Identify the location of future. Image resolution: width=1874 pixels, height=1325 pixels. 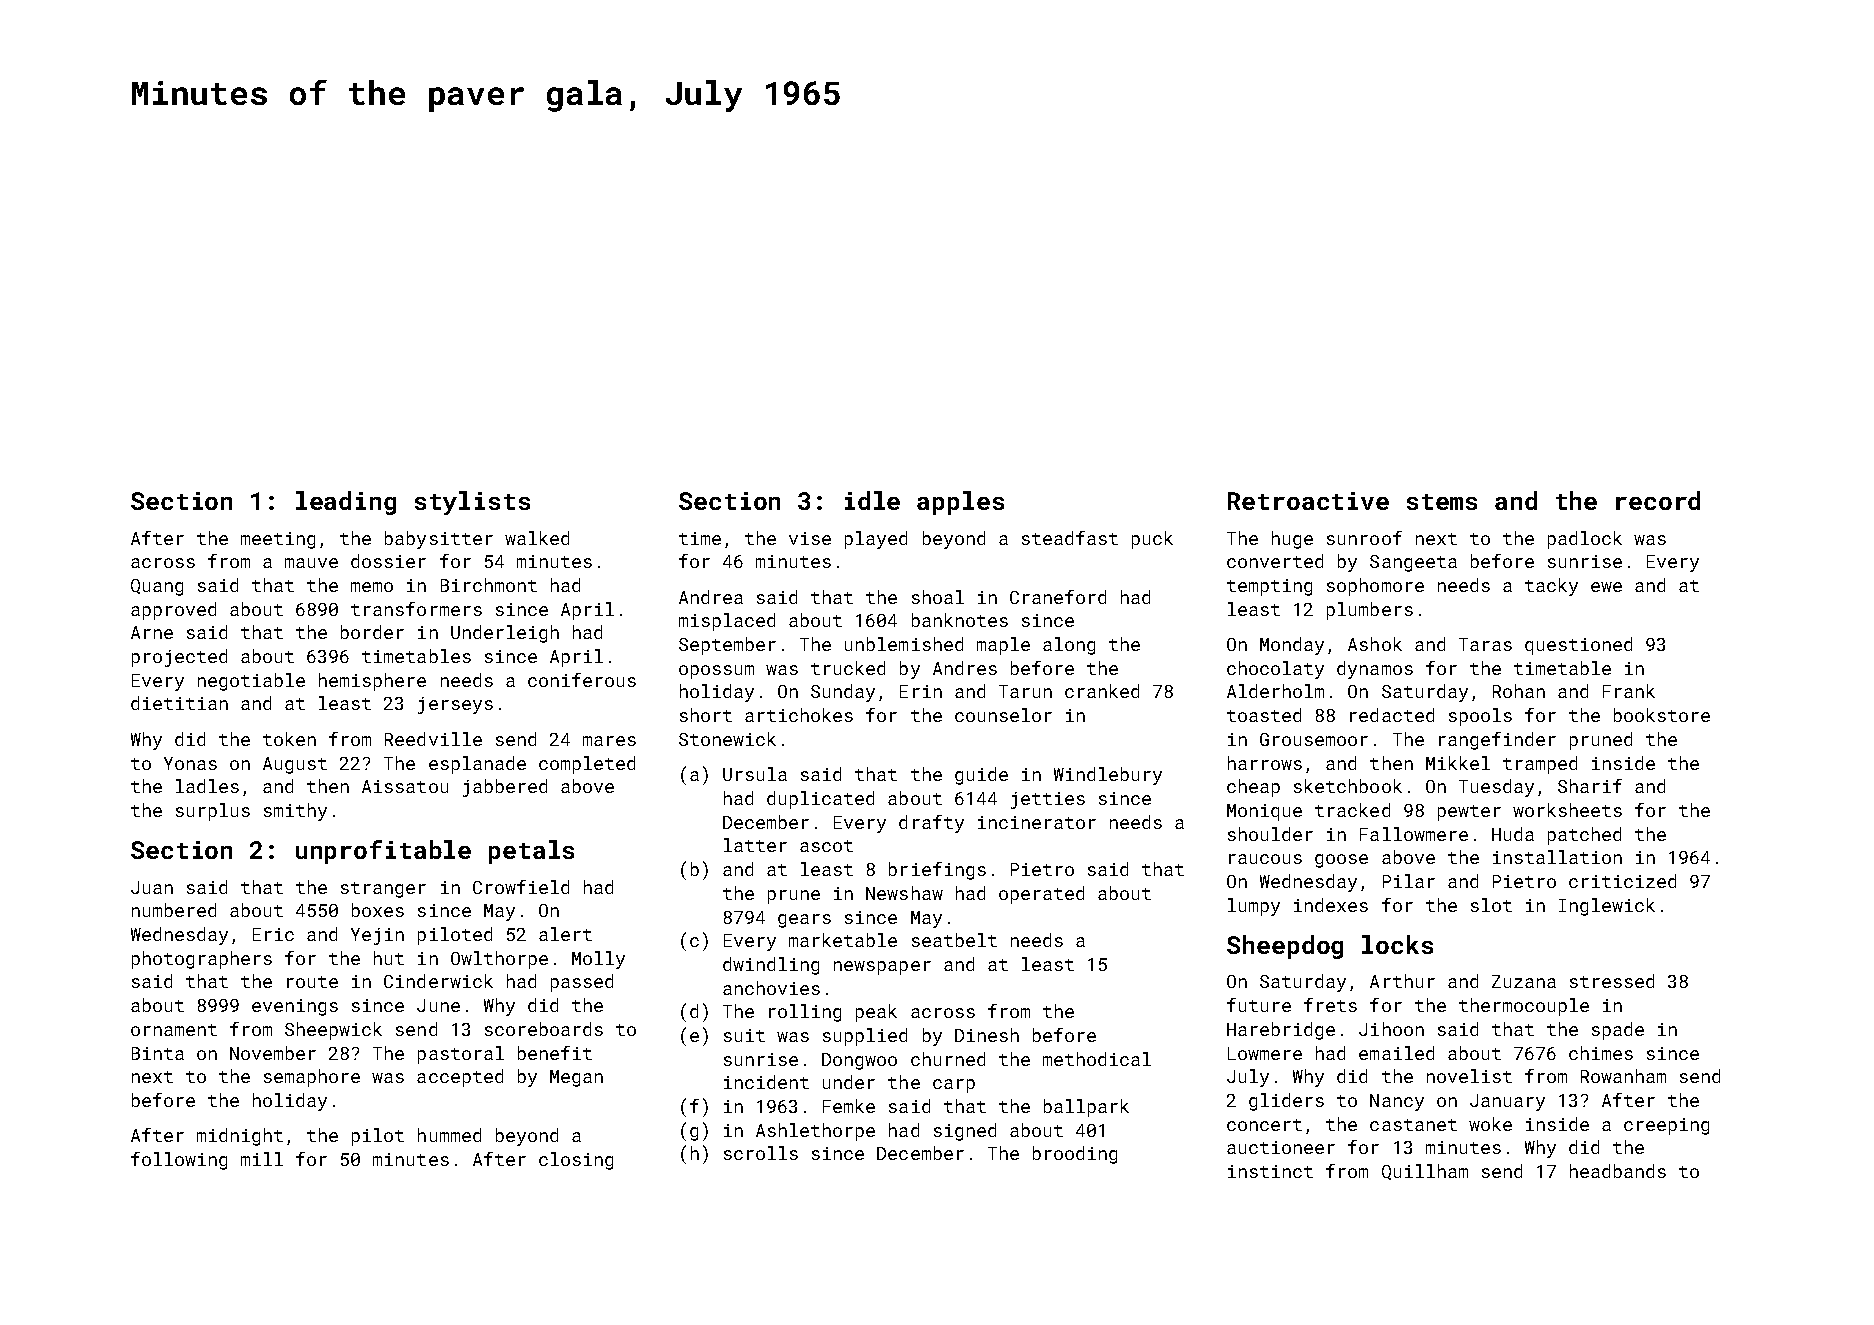
(1259, 1005).
